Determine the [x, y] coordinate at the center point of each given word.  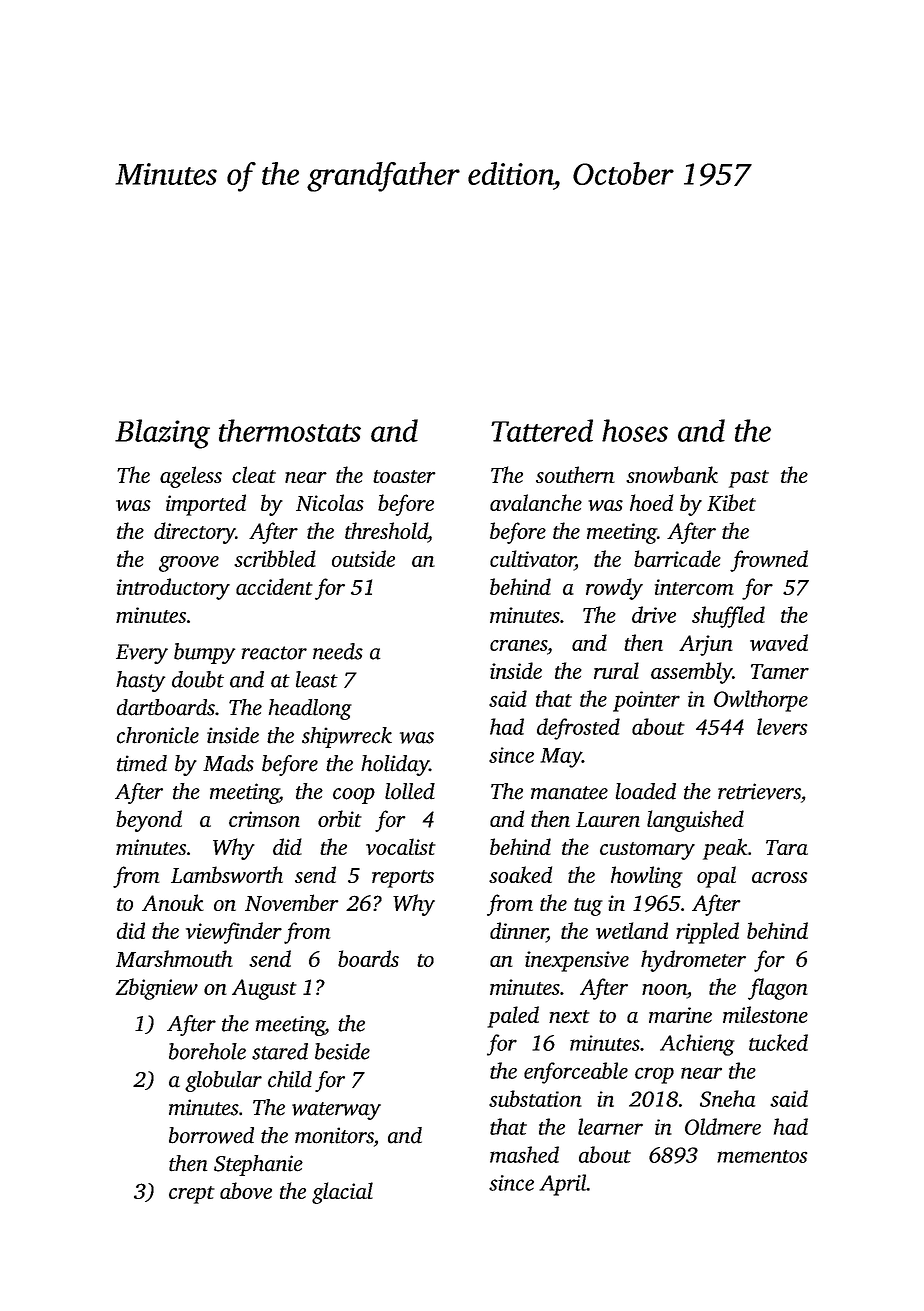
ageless [191, 477]
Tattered [542, 430]
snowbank [672, 474]
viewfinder [234, 933]
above [246, 1190]
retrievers [759, 791]
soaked [520, 874]
